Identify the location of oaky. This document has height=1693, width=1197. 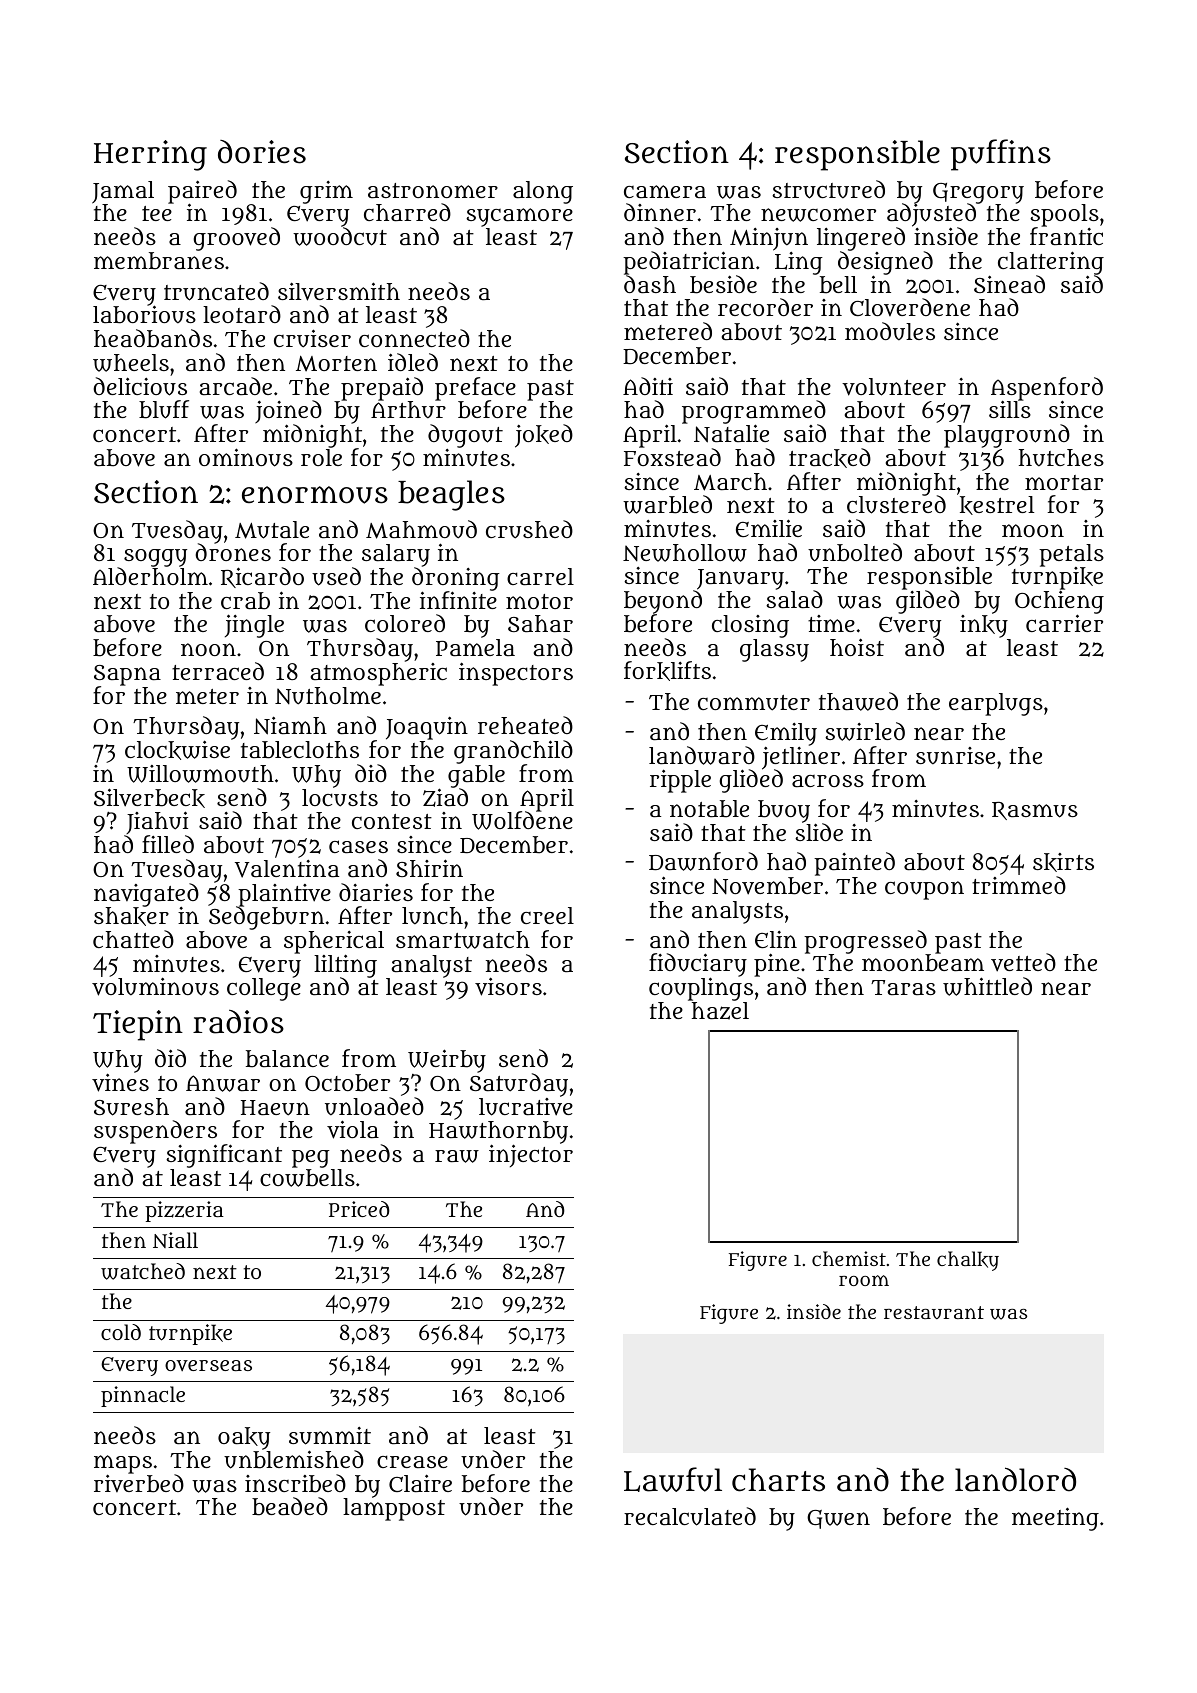
(244, 1438).
